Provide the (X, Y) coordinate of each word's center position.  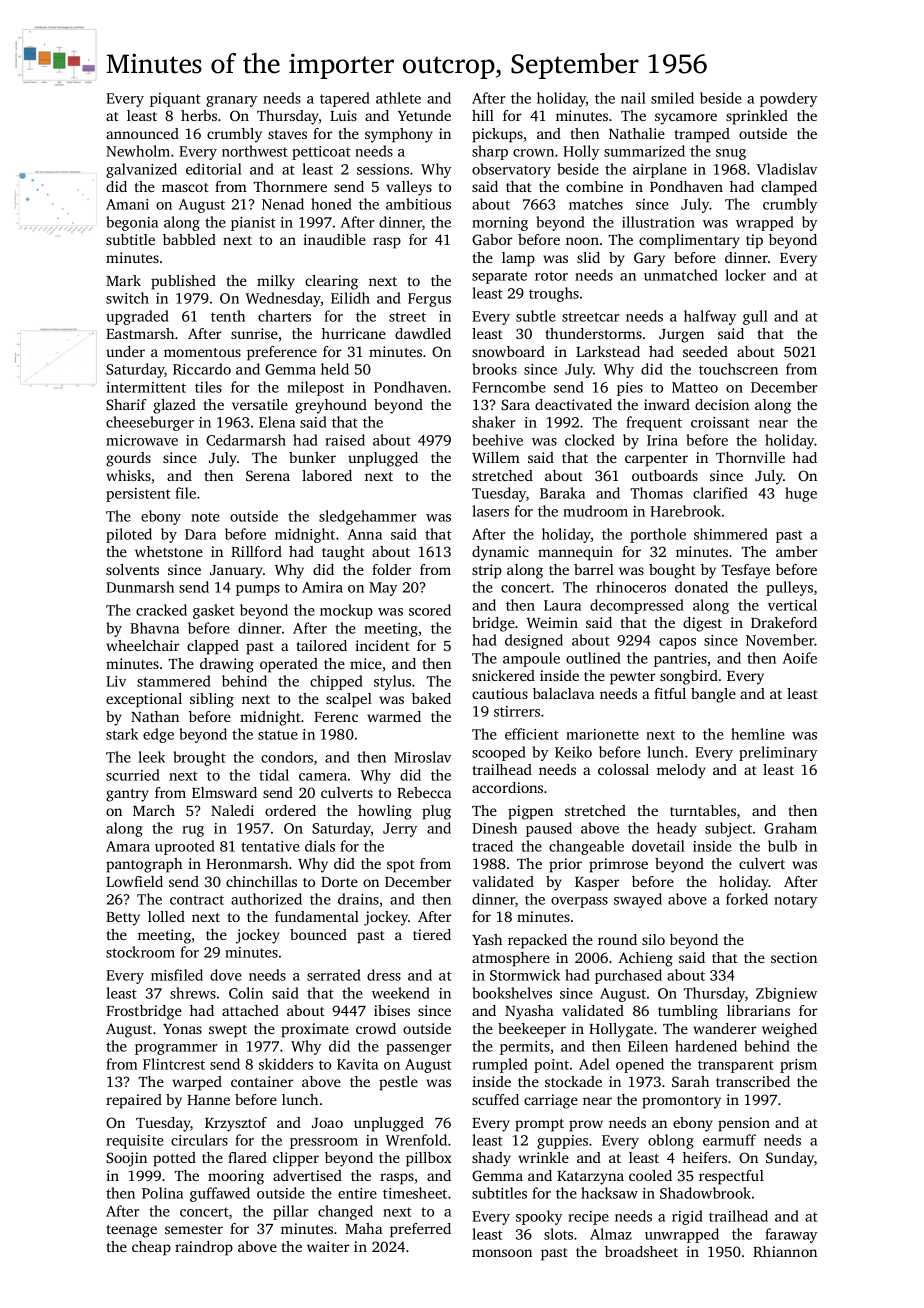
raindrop (204, 1248)
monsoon (502, 1253)
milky (276, 282)
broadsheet (641, 1251)
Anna (365, 534)
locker (745, 275)
